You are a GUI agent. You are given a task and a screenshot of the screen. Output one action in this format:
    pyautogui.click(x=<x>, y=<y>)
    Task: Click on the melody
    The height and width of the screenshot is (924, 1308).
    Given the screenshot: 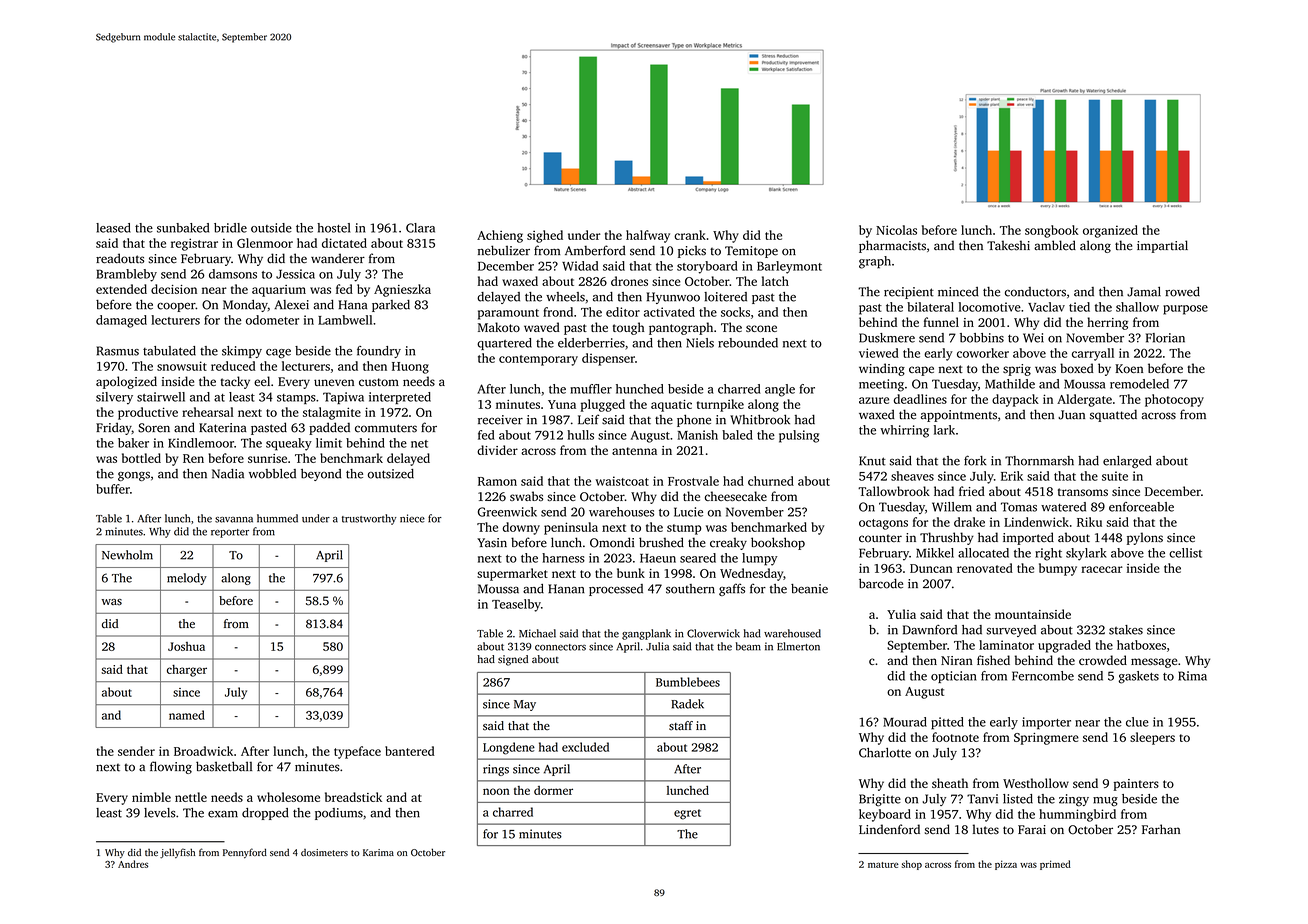 What is the action you would take?
    pyautogui.click(x=187, y=579)
